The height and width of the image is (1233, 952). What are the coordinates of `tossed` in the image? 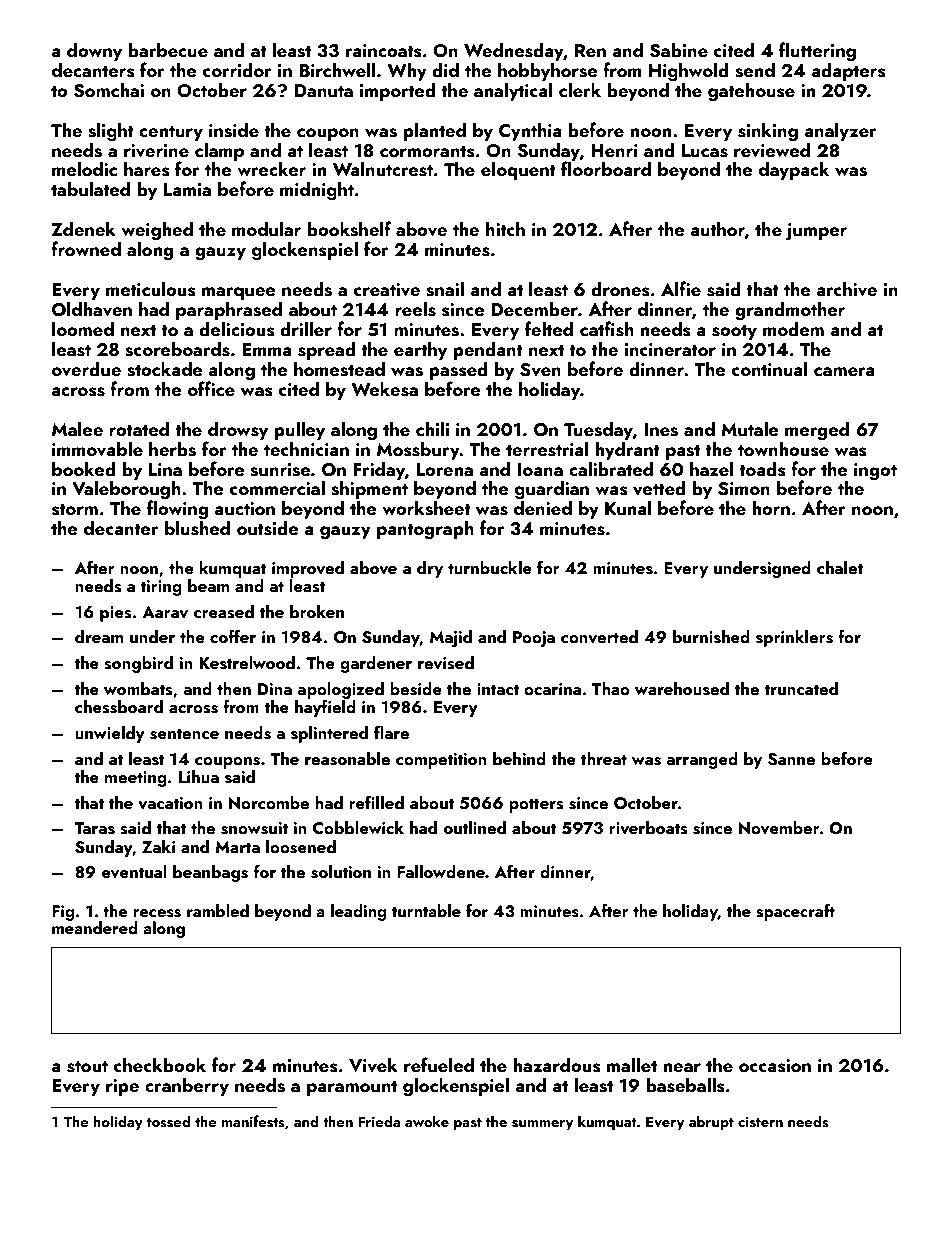 It's located at (169, 1121).
